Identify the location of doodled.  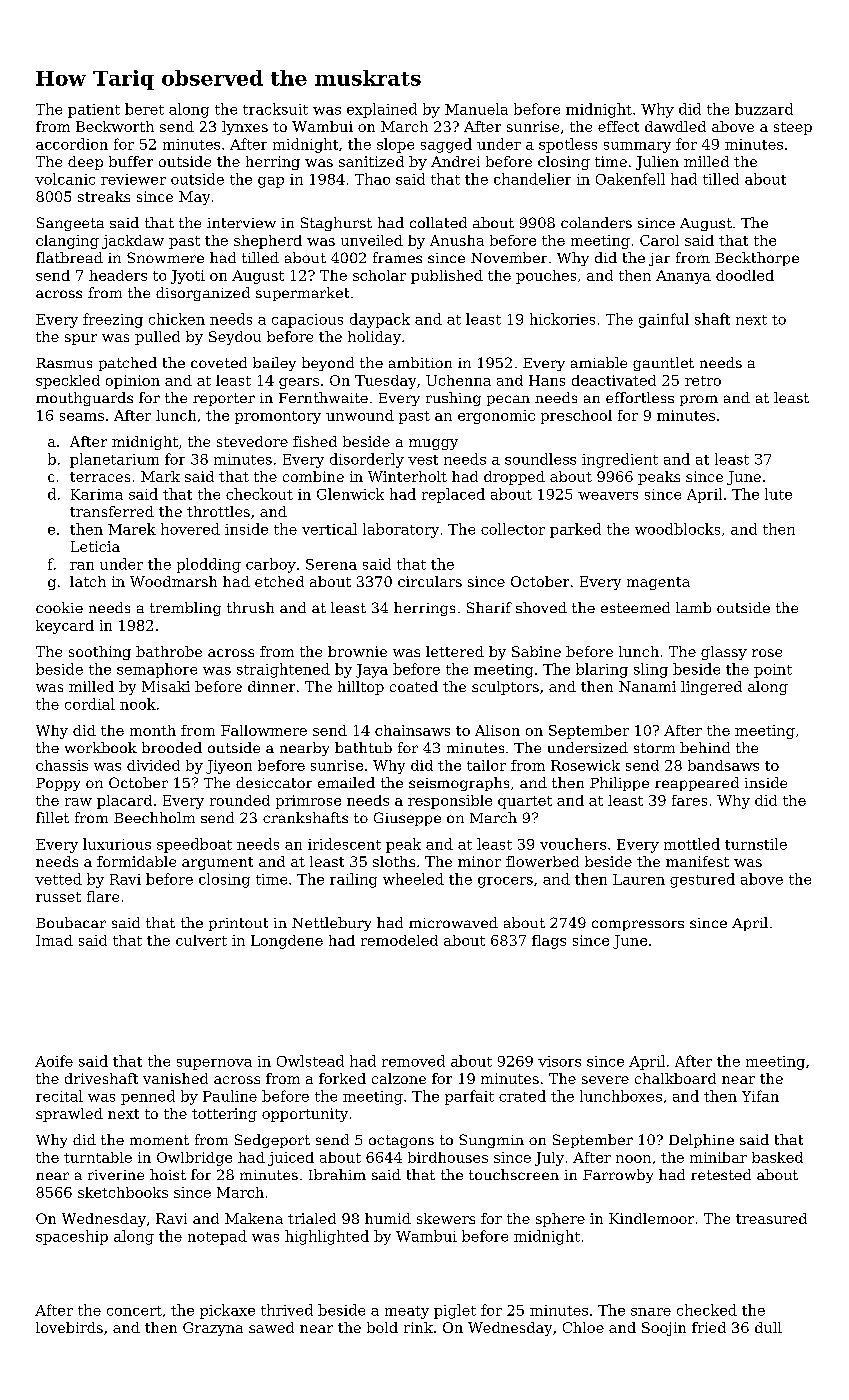
(745, 275).
